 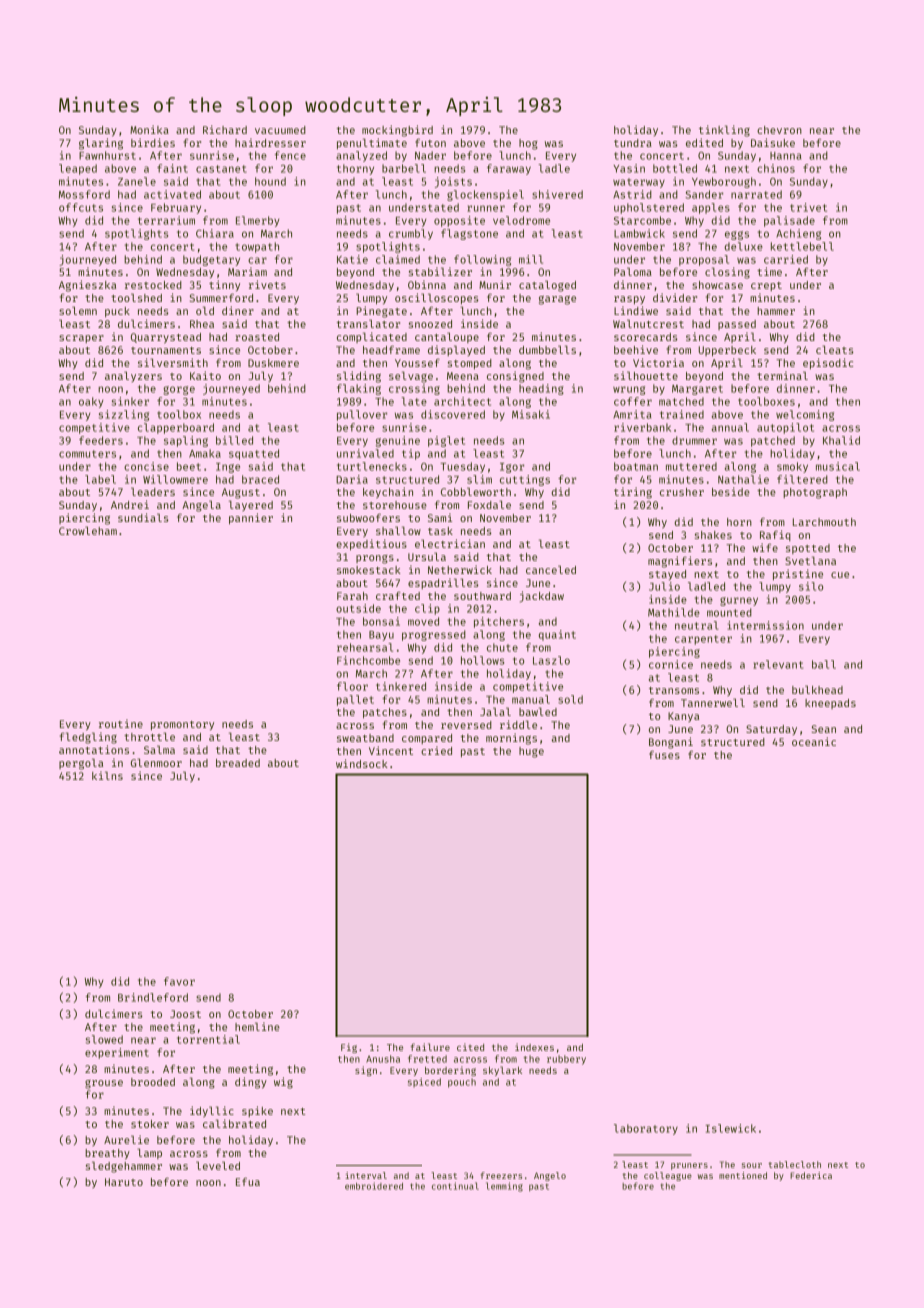 I want to click on tiring, so click(x=633, y=493).
